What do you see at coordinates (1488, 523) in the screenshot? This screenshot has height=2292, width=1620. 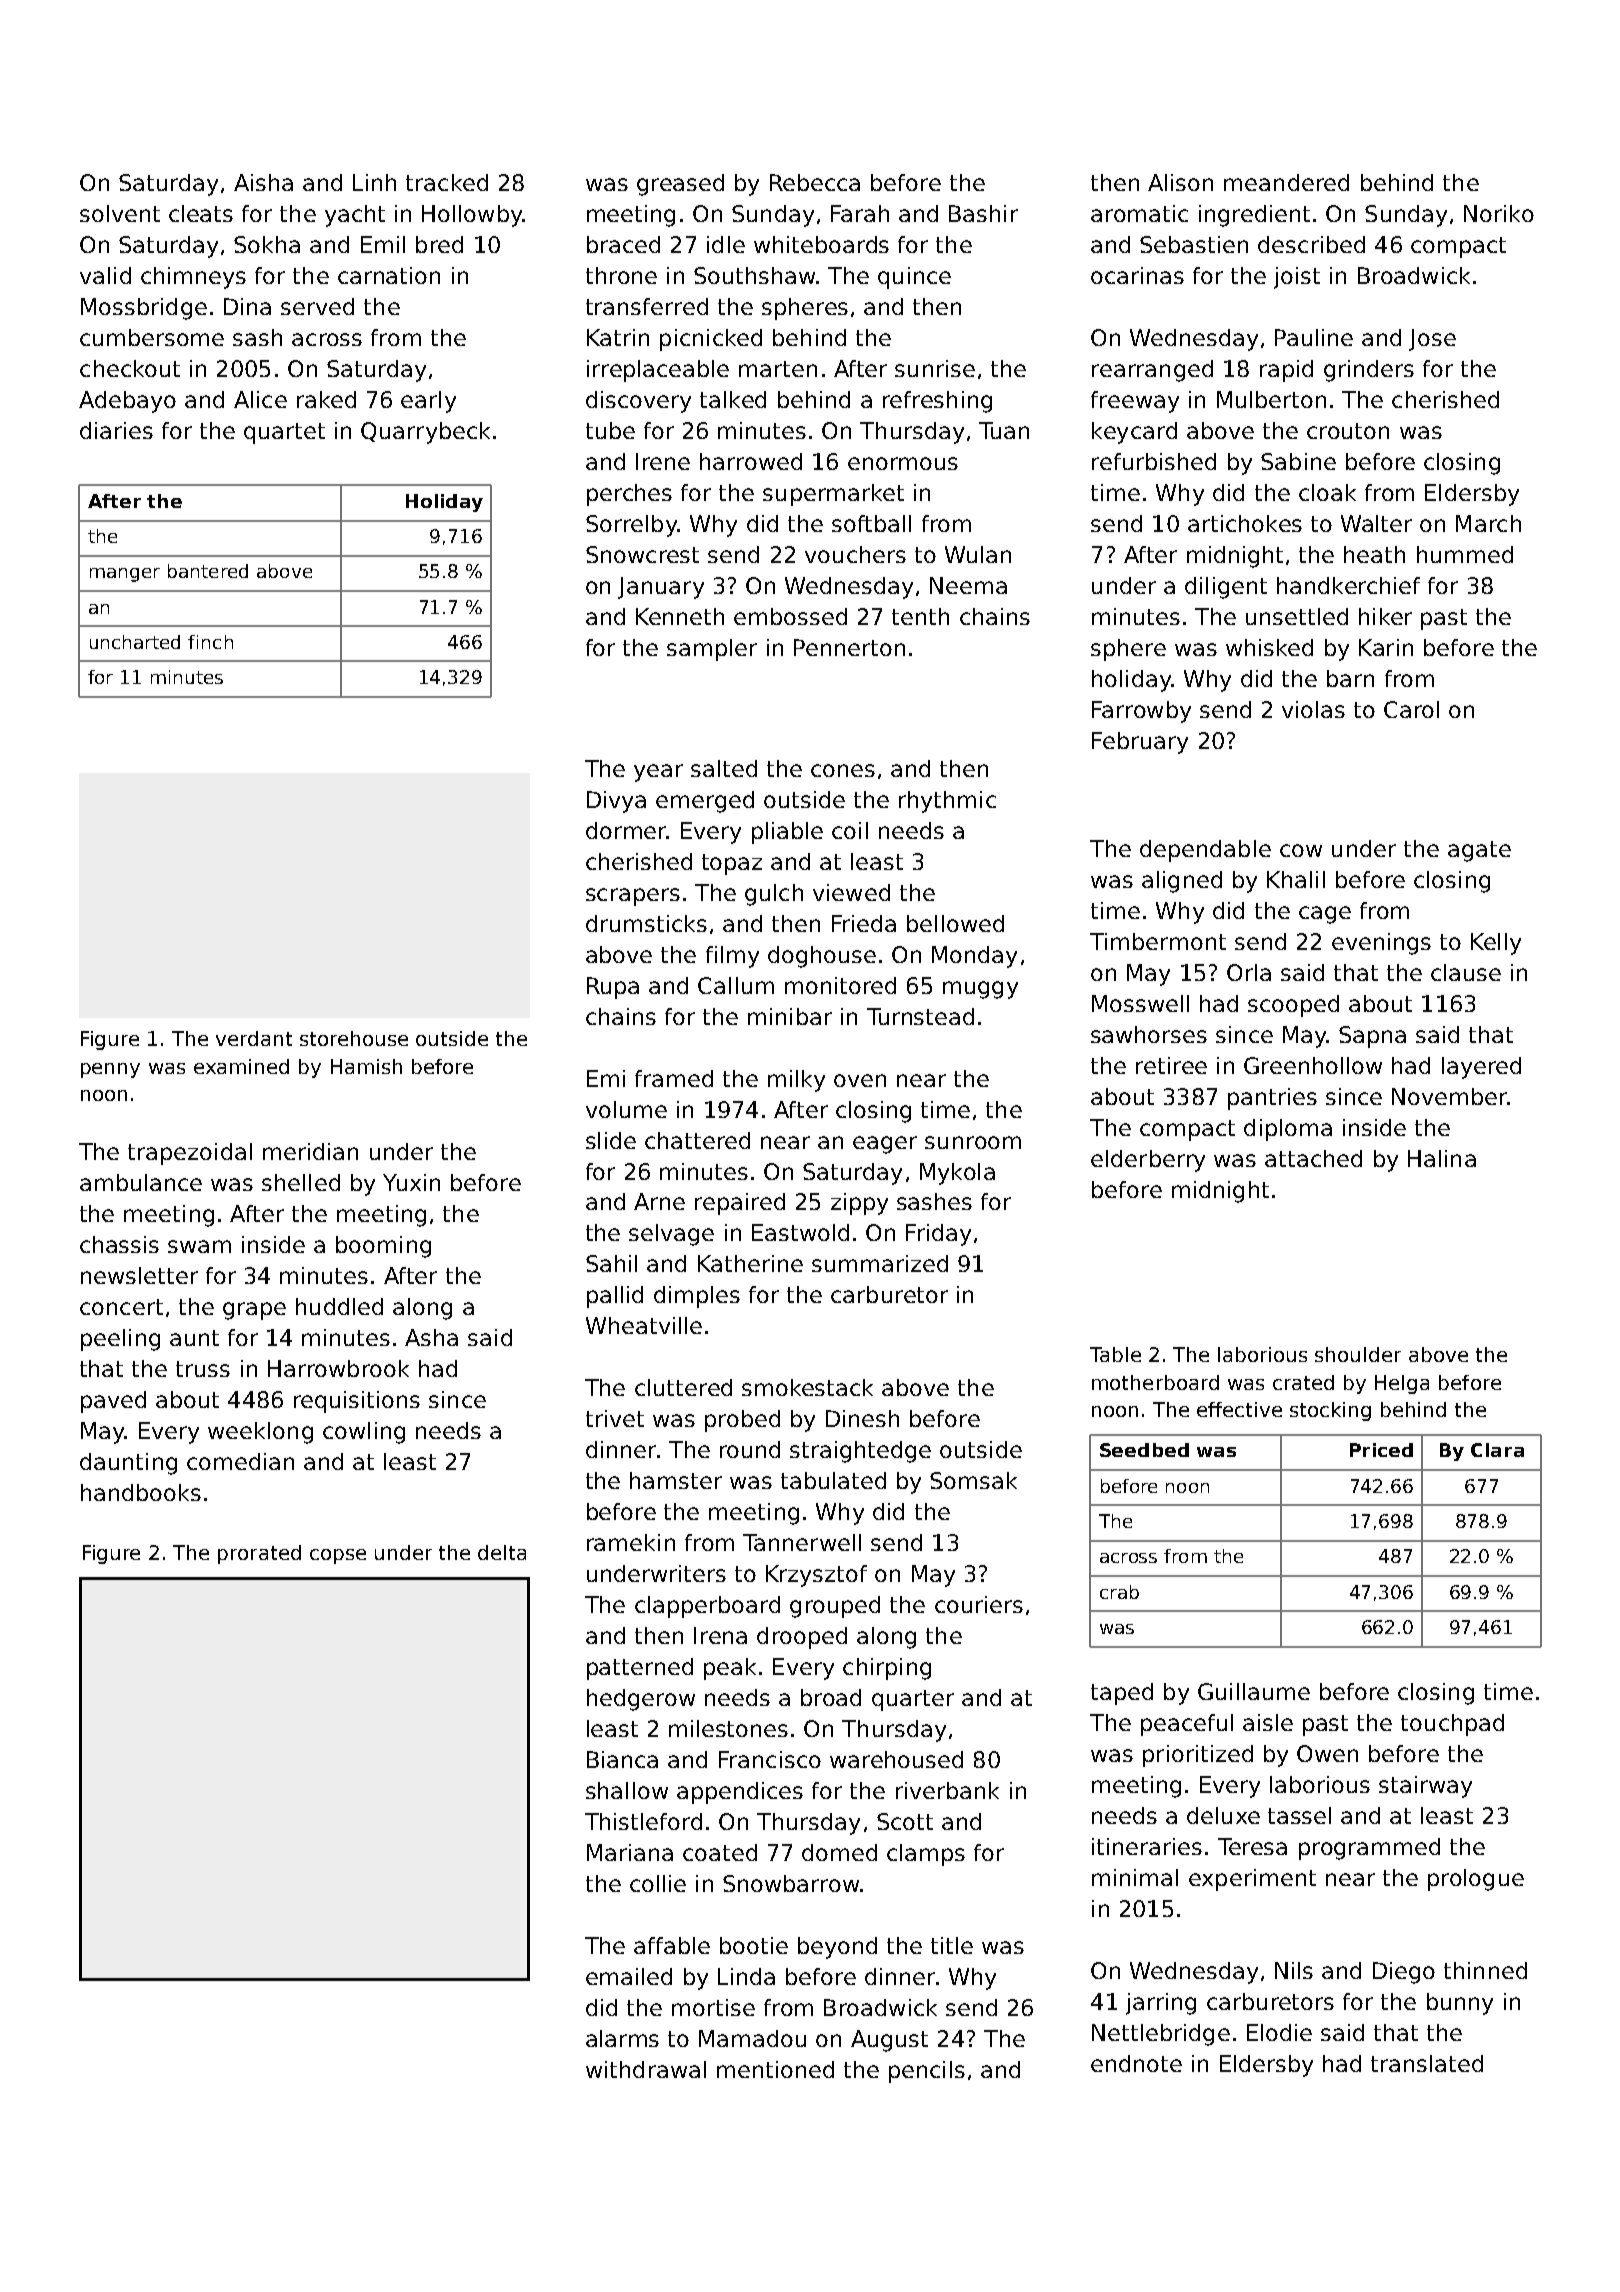 I see `March` at bounding box center [1488, 523].
